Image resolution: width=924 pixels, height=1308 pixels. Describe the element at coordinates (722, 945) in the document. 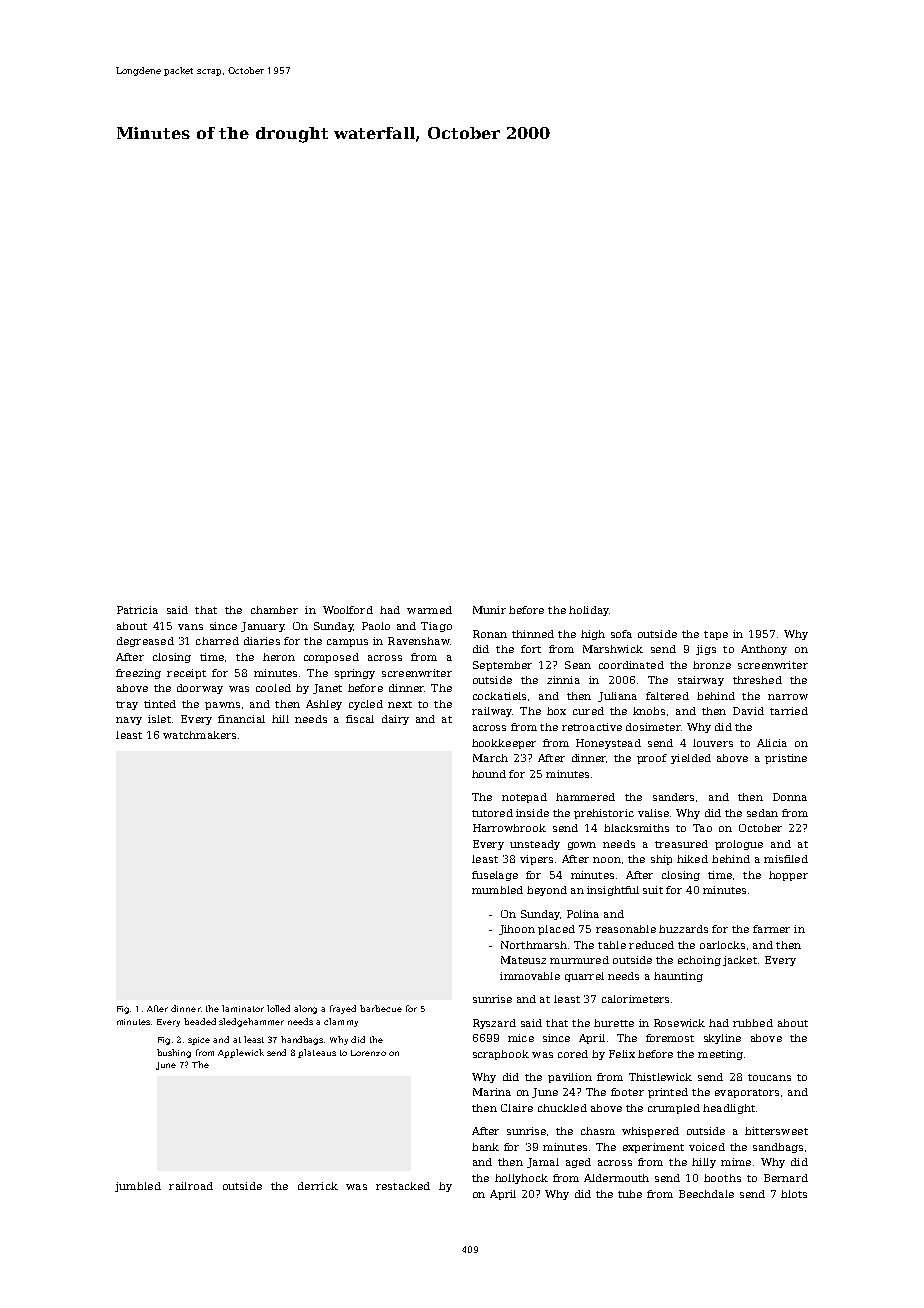

I see `oarlocks` at that location.
